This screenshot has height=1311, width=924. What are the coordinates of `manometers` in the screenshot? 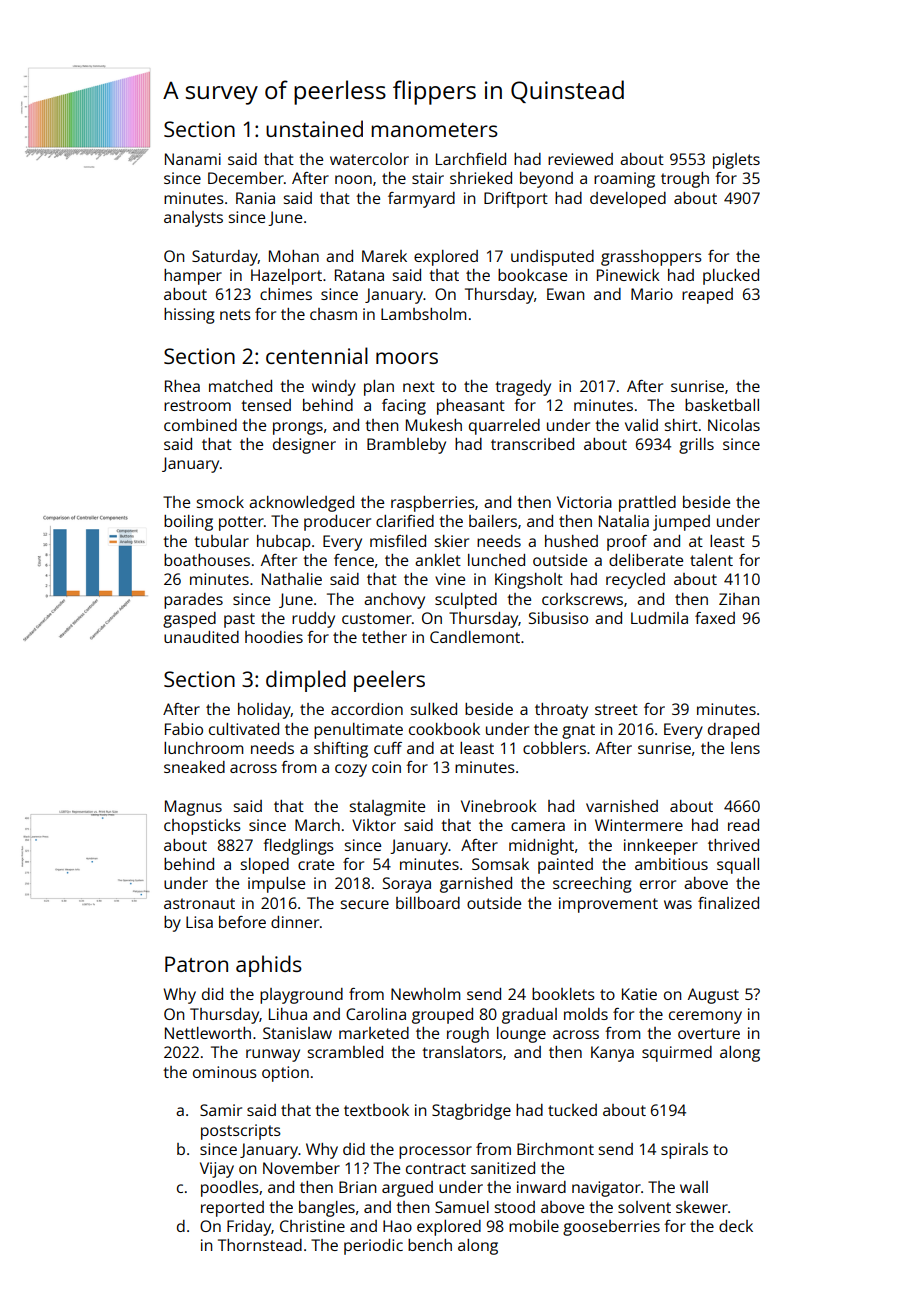 It's located at (434, 130).
